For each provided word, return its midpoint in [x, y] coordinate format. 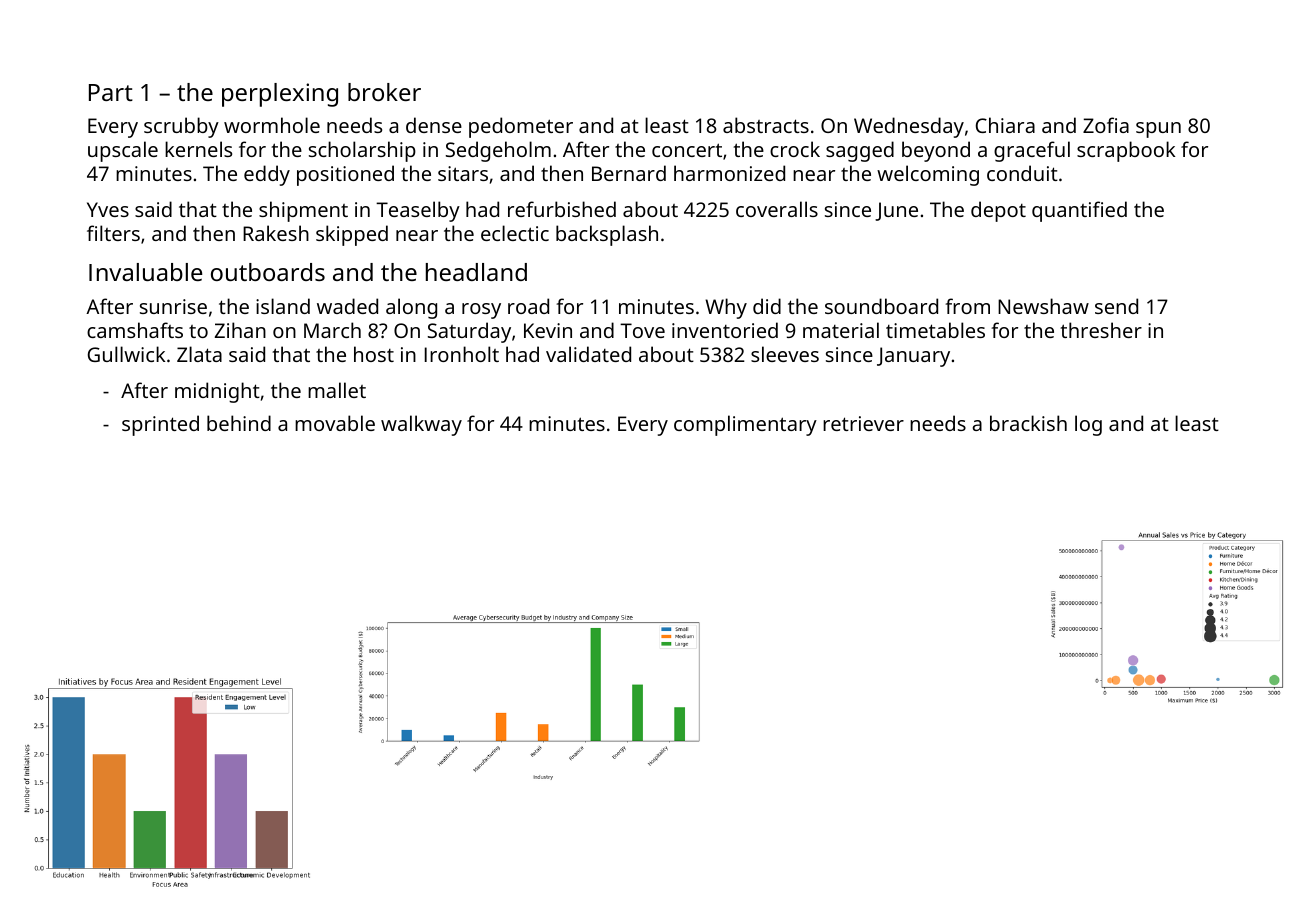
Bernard [629, 173]
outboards [268, 272]
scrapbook [1126, 151]
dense [434, 125]
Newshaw [1043, 306]
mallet [337, 390]
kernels [198, 149]
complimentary [745, 425]
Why [726, 308]
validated [588, 354]
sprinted [160, 425]
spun [1158, 130]
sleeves [785, 354]
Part [111, 92]
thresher [1101, 330]
